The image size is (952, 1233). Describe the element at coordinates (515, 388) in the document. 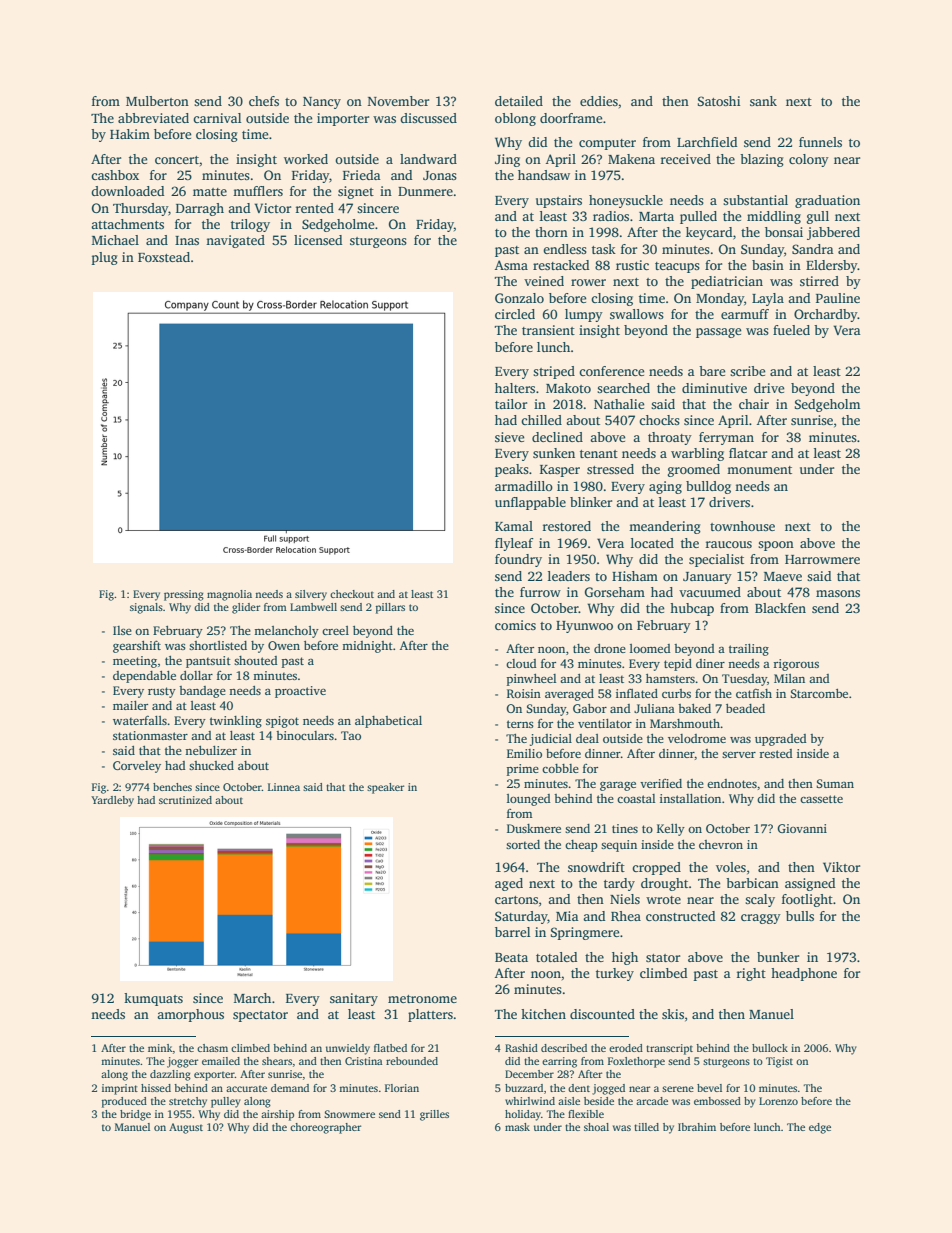

I see `halters` at that location.
